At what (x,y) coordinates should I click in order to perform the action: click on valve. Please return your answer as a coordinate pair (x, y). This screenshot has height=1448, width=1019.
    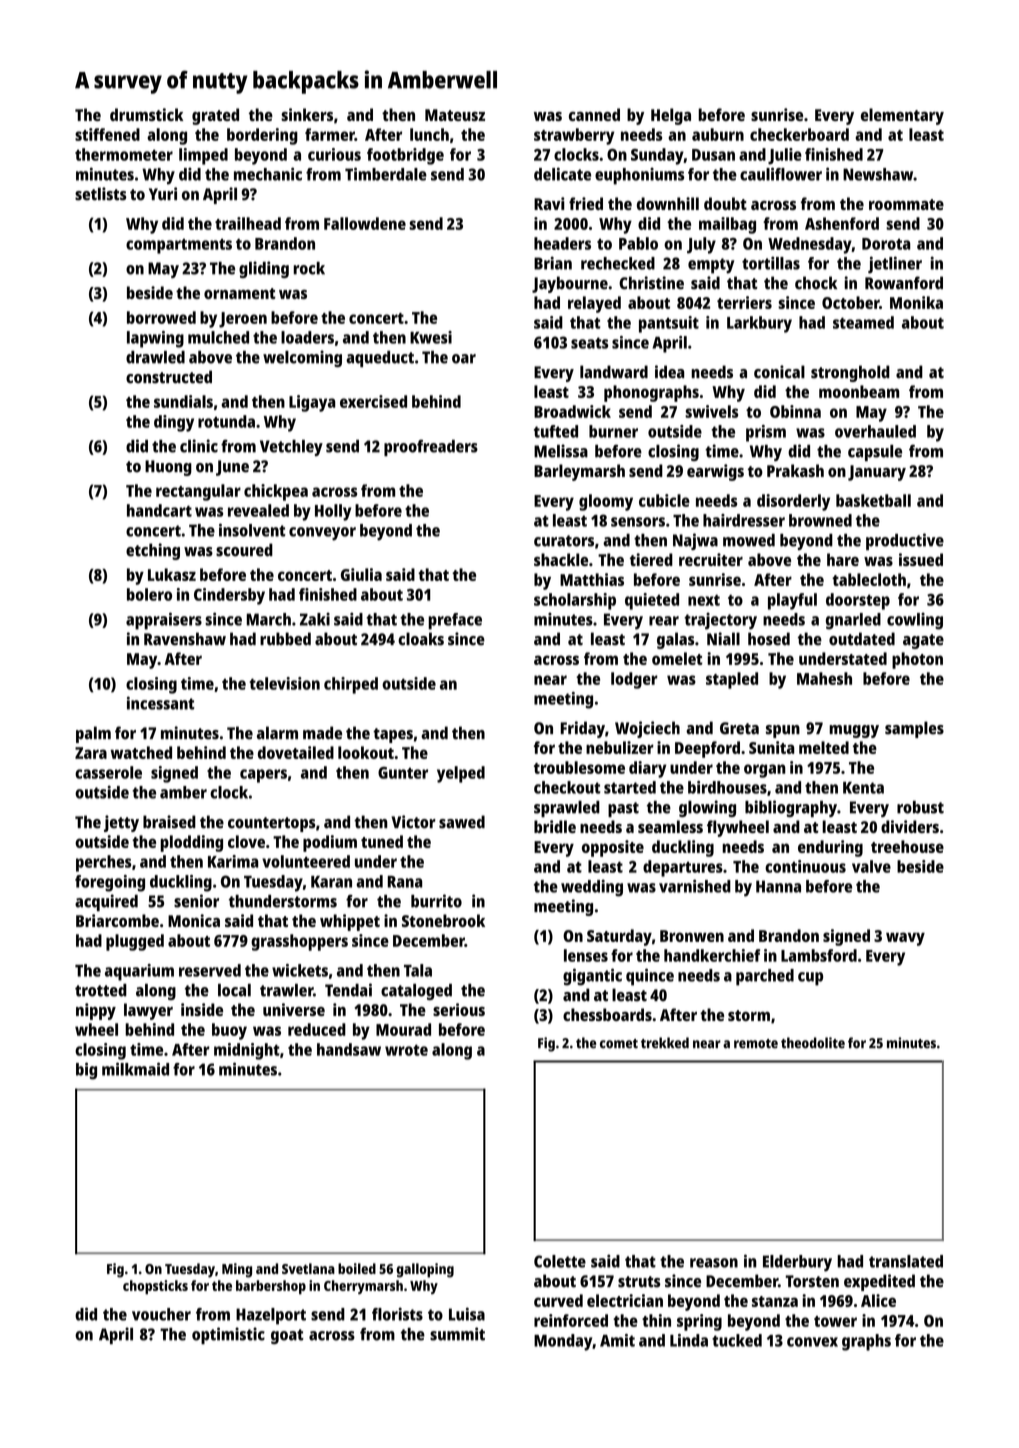
    Looking at the image, I should click on (871, 866).
